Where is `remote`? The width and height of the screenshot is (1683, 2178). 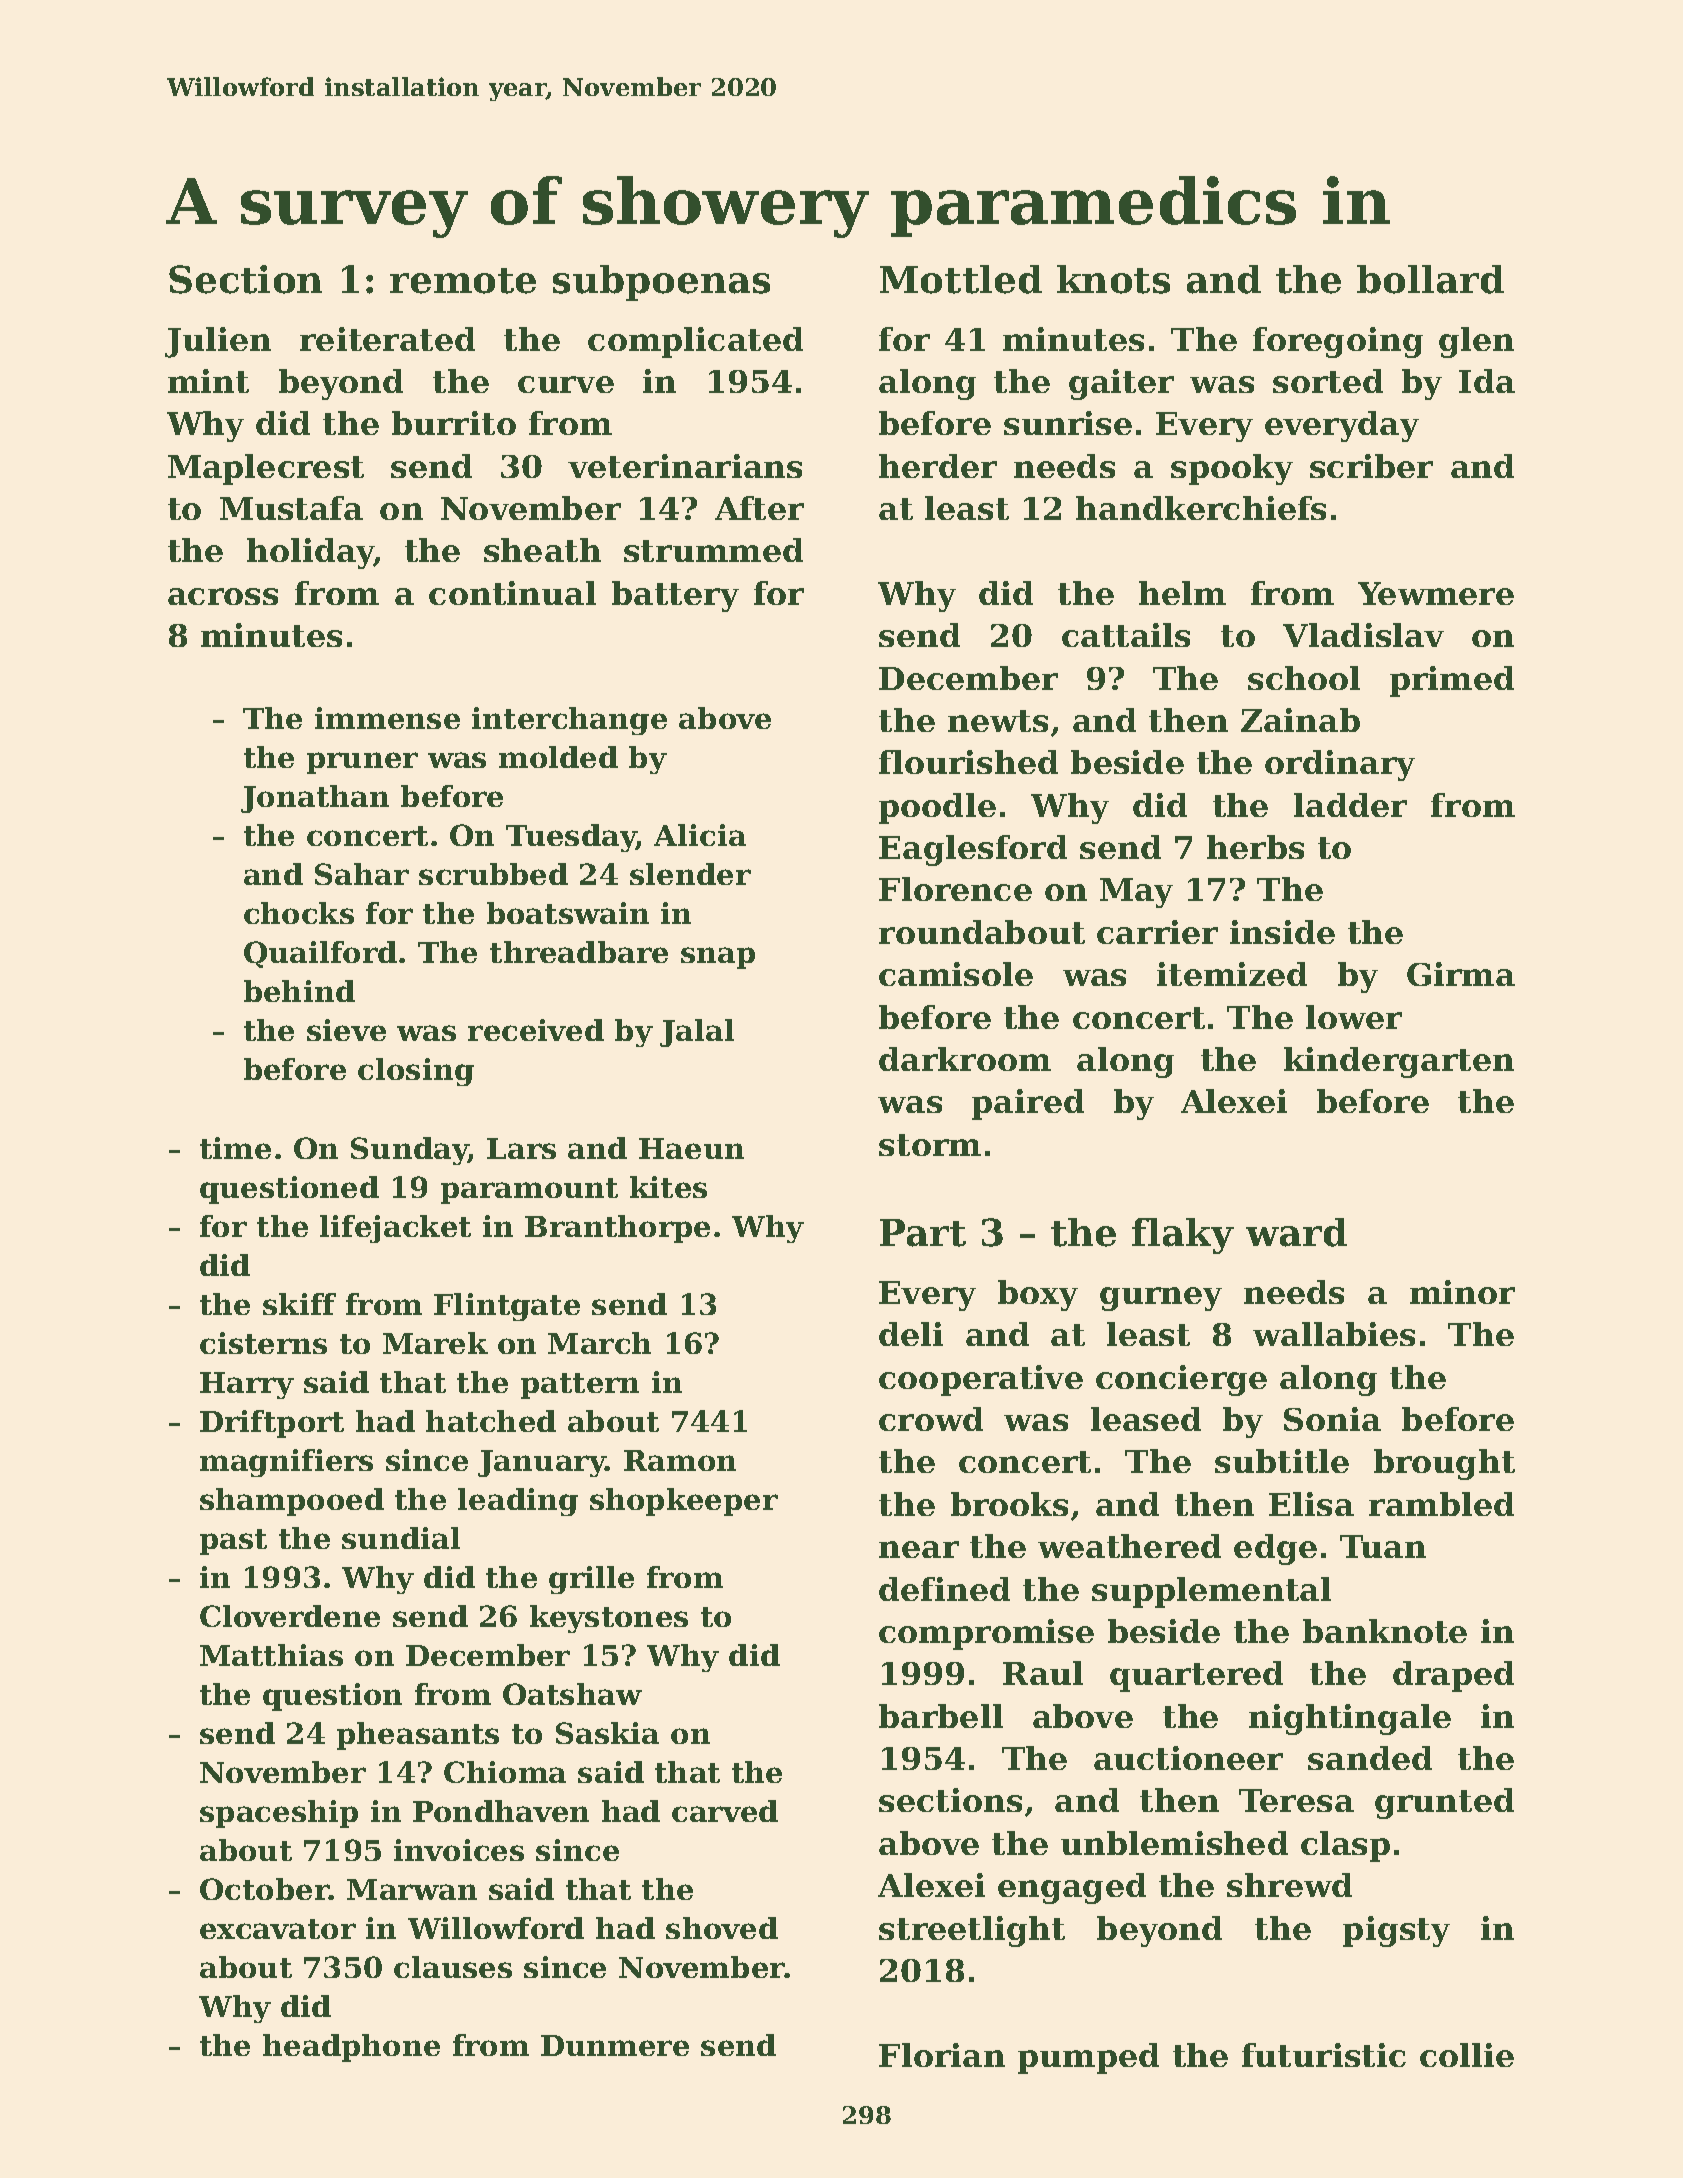
remote is located at coordinates (463, 281).
